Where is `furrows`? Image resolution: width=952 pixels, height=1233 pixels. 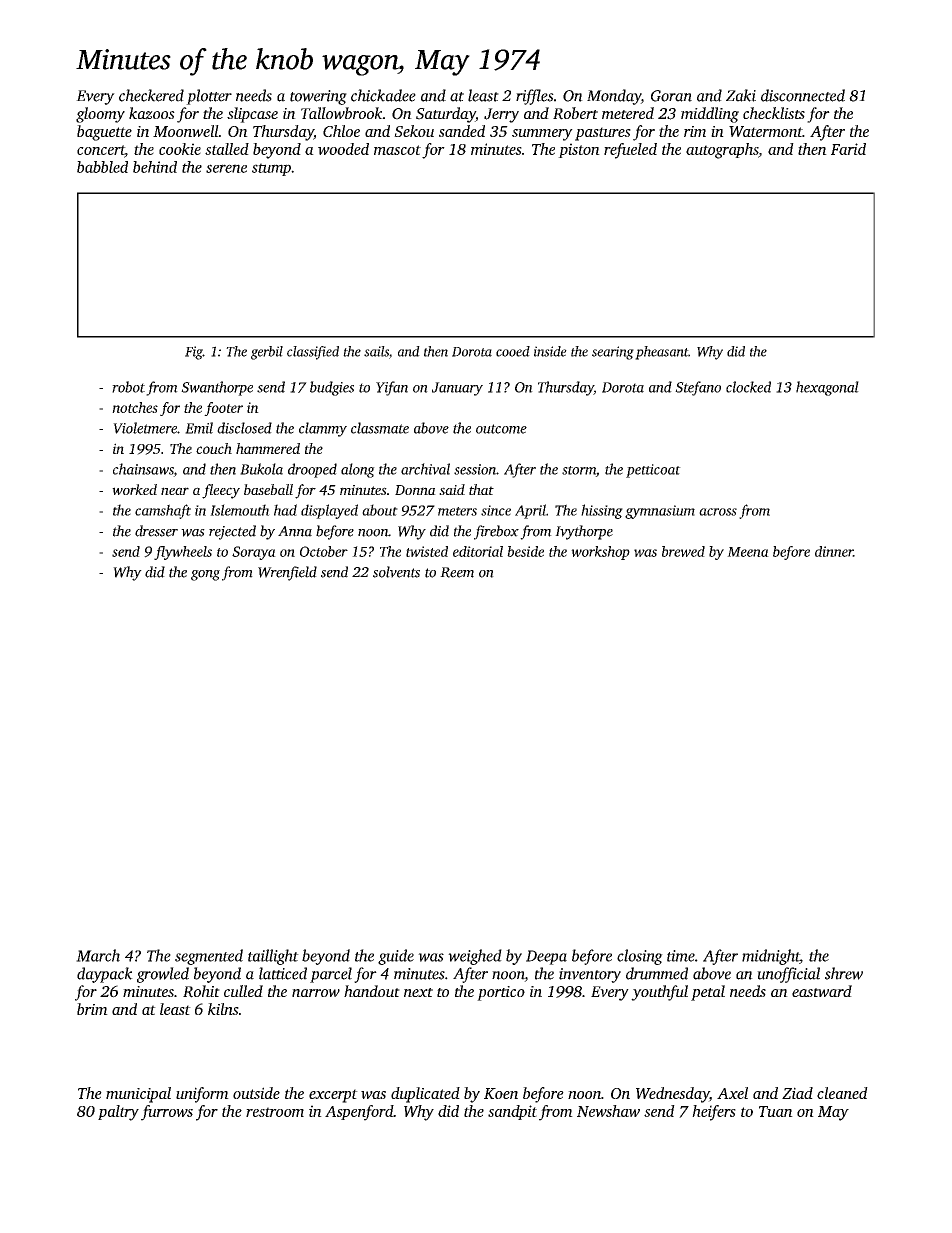
furrows is located at coordinates (167, 1113).
